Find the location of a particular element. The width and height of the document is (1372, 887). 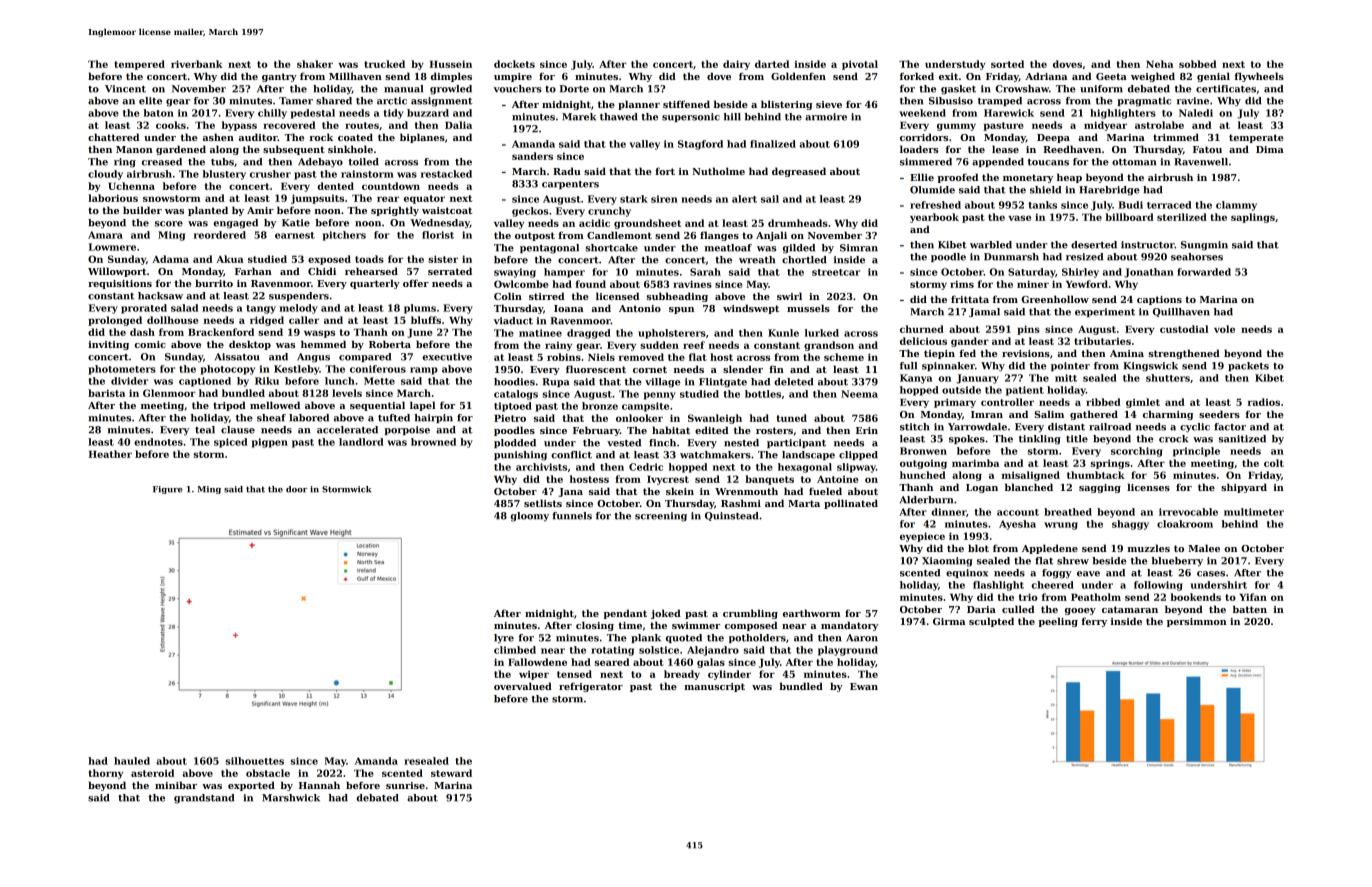

Jamal is located at coordinates (984, 312).
